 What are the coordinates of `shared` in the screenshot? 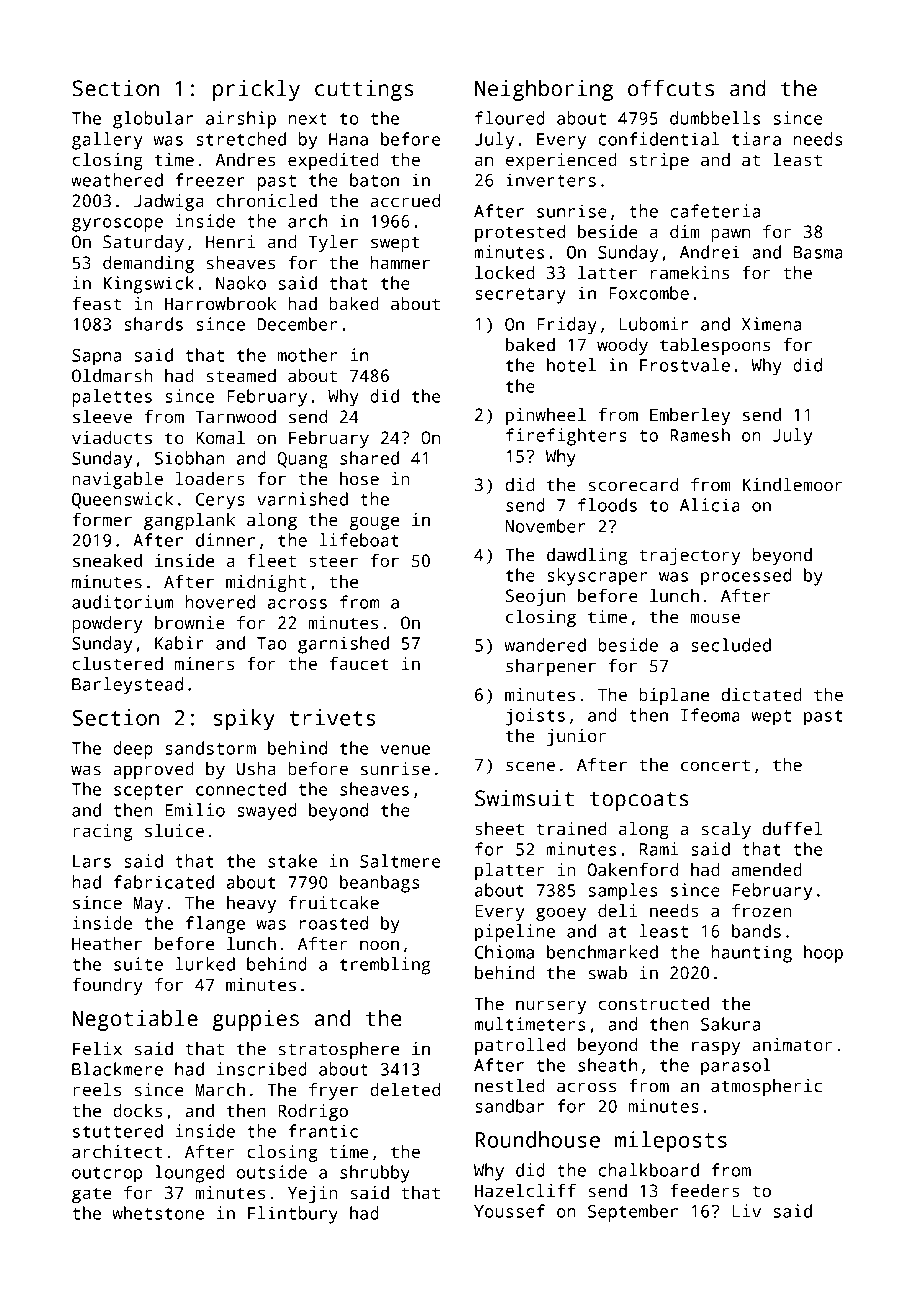 It's located at (369, 458).
